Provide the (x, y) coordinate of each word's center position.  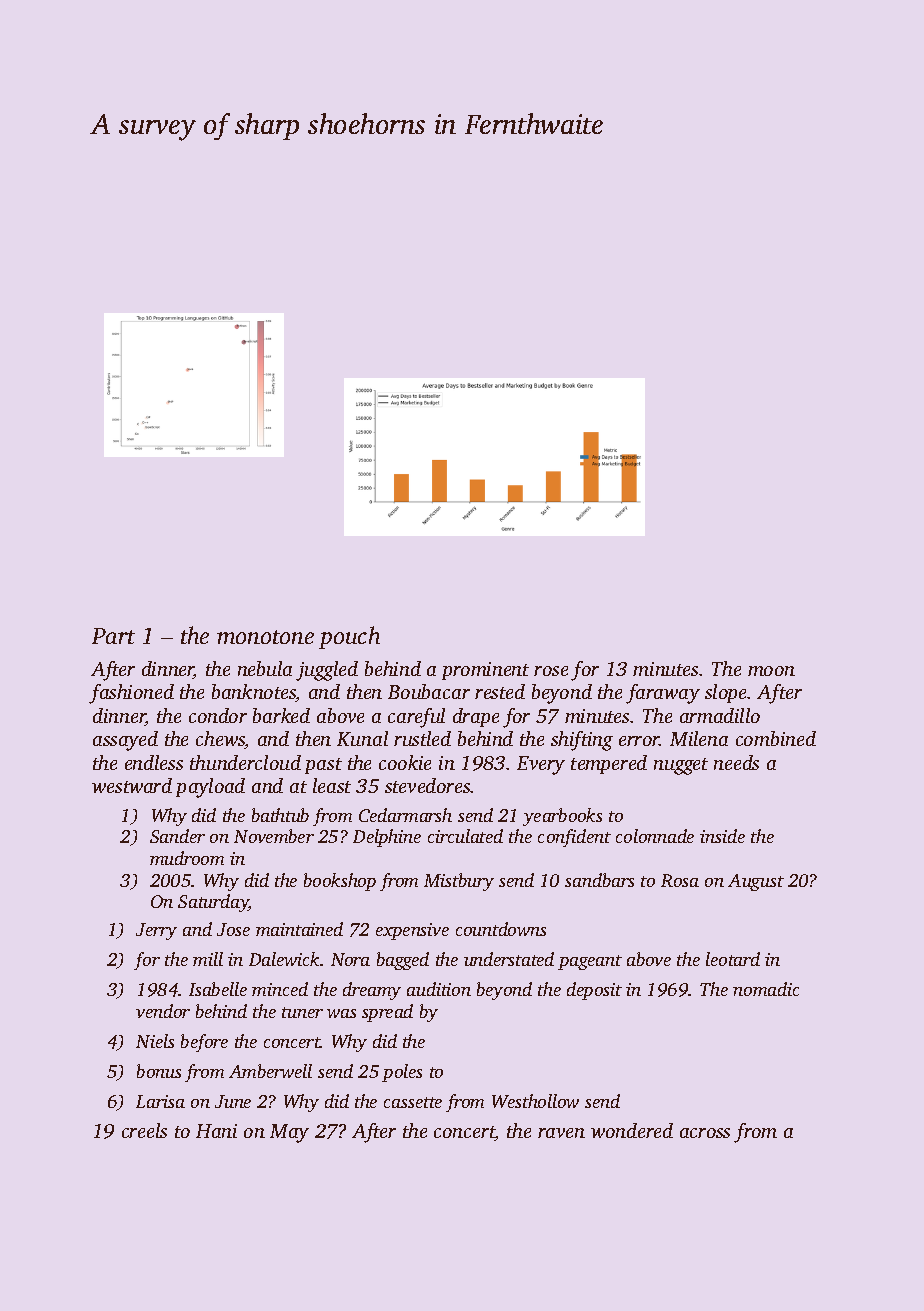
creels (144, 1130)
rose (551, 671)
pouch (349, 637)
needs (736, 762)
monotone (265, 637)
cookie (405, 762)
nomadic (766, 989)
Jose (233, 929)
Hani (216, 1131)
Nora (350, 959)
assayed (125, 741)
